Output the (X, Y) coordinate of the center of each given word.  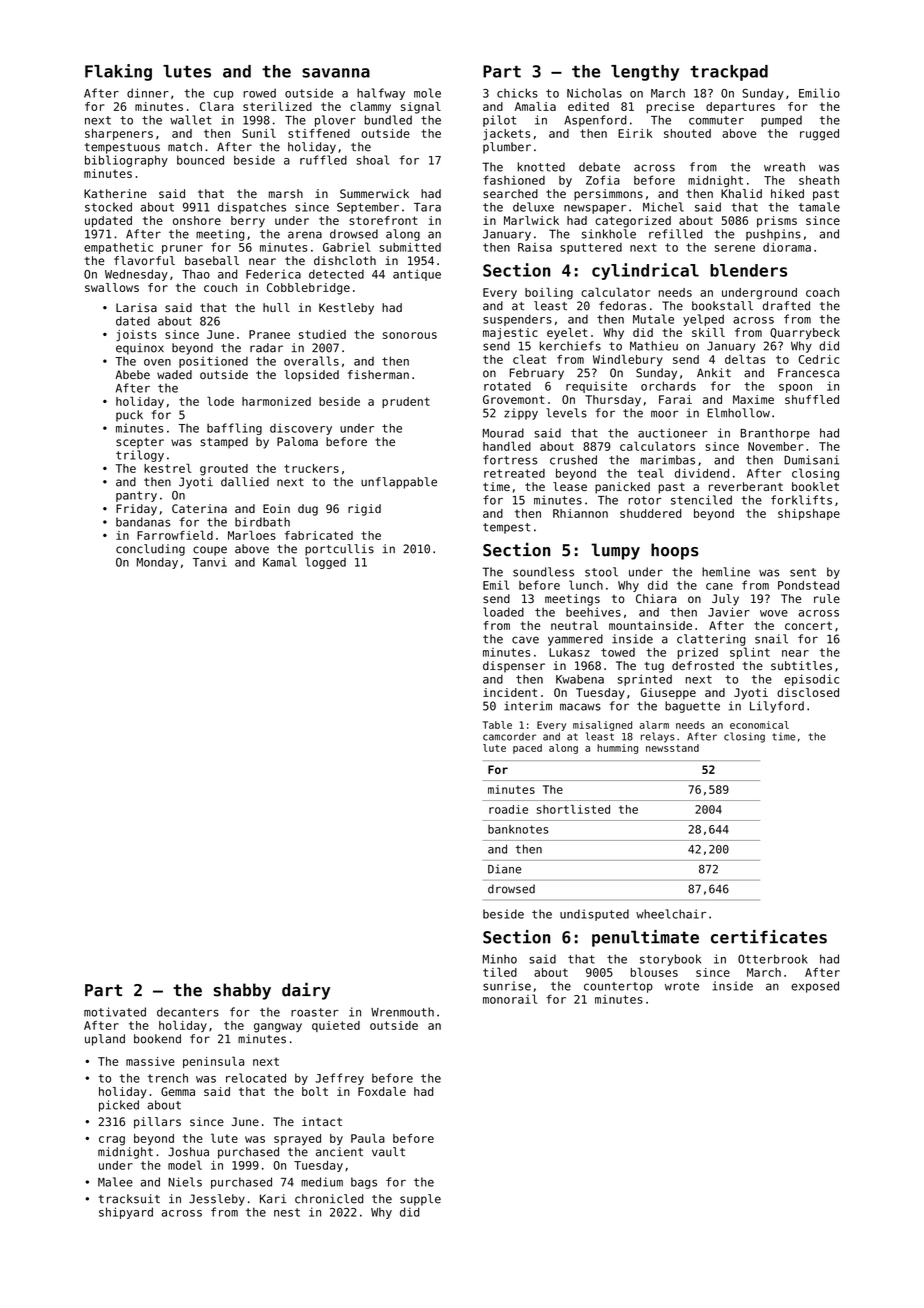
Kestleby (346, 309)
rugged (819, 135)
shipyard (126, 1213)
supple (420, 1200)
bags (364, 1183)
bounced (200, 160)
